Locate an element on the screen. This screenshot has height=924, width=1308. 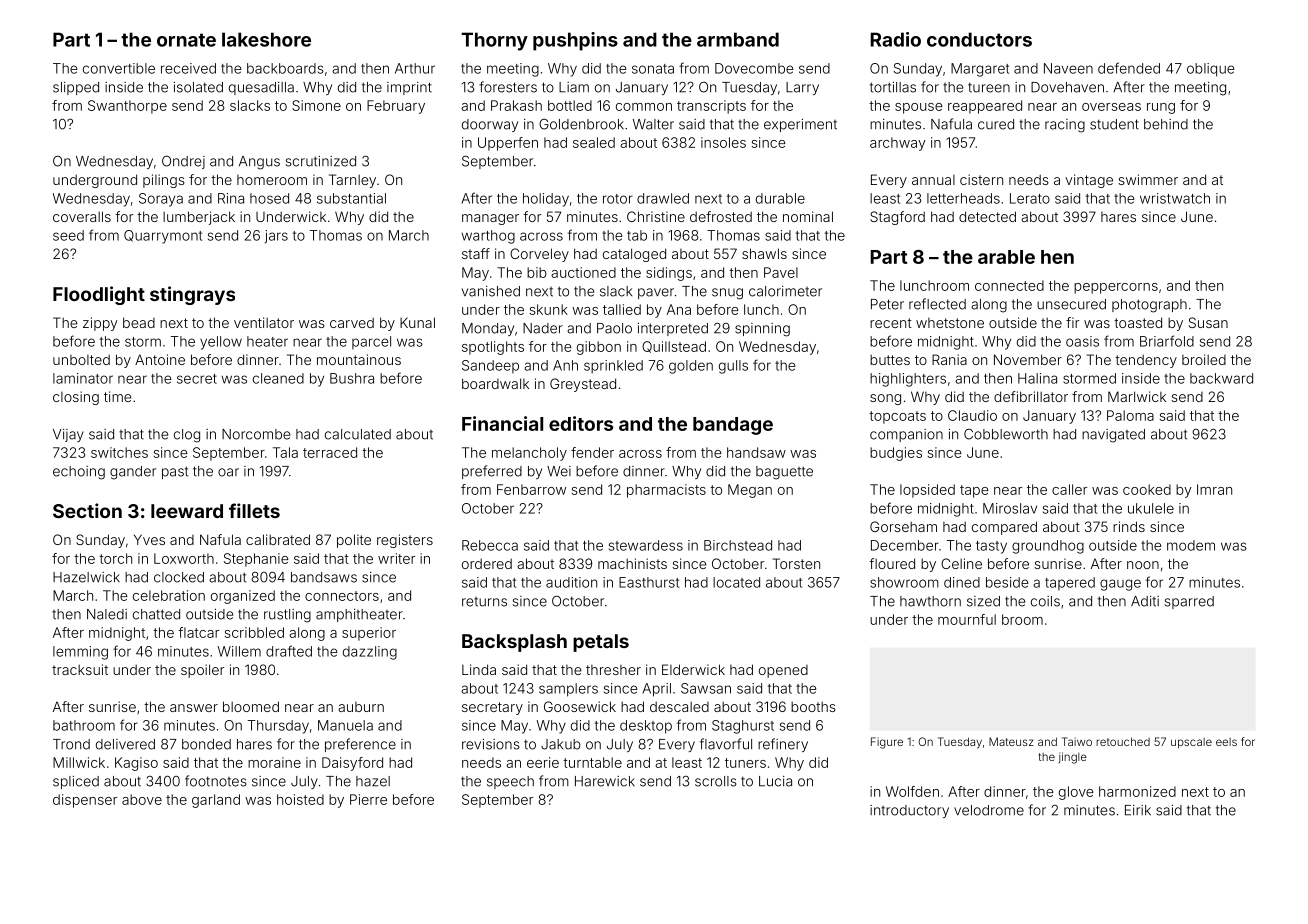
detected is located at coordinates (987, 216).
